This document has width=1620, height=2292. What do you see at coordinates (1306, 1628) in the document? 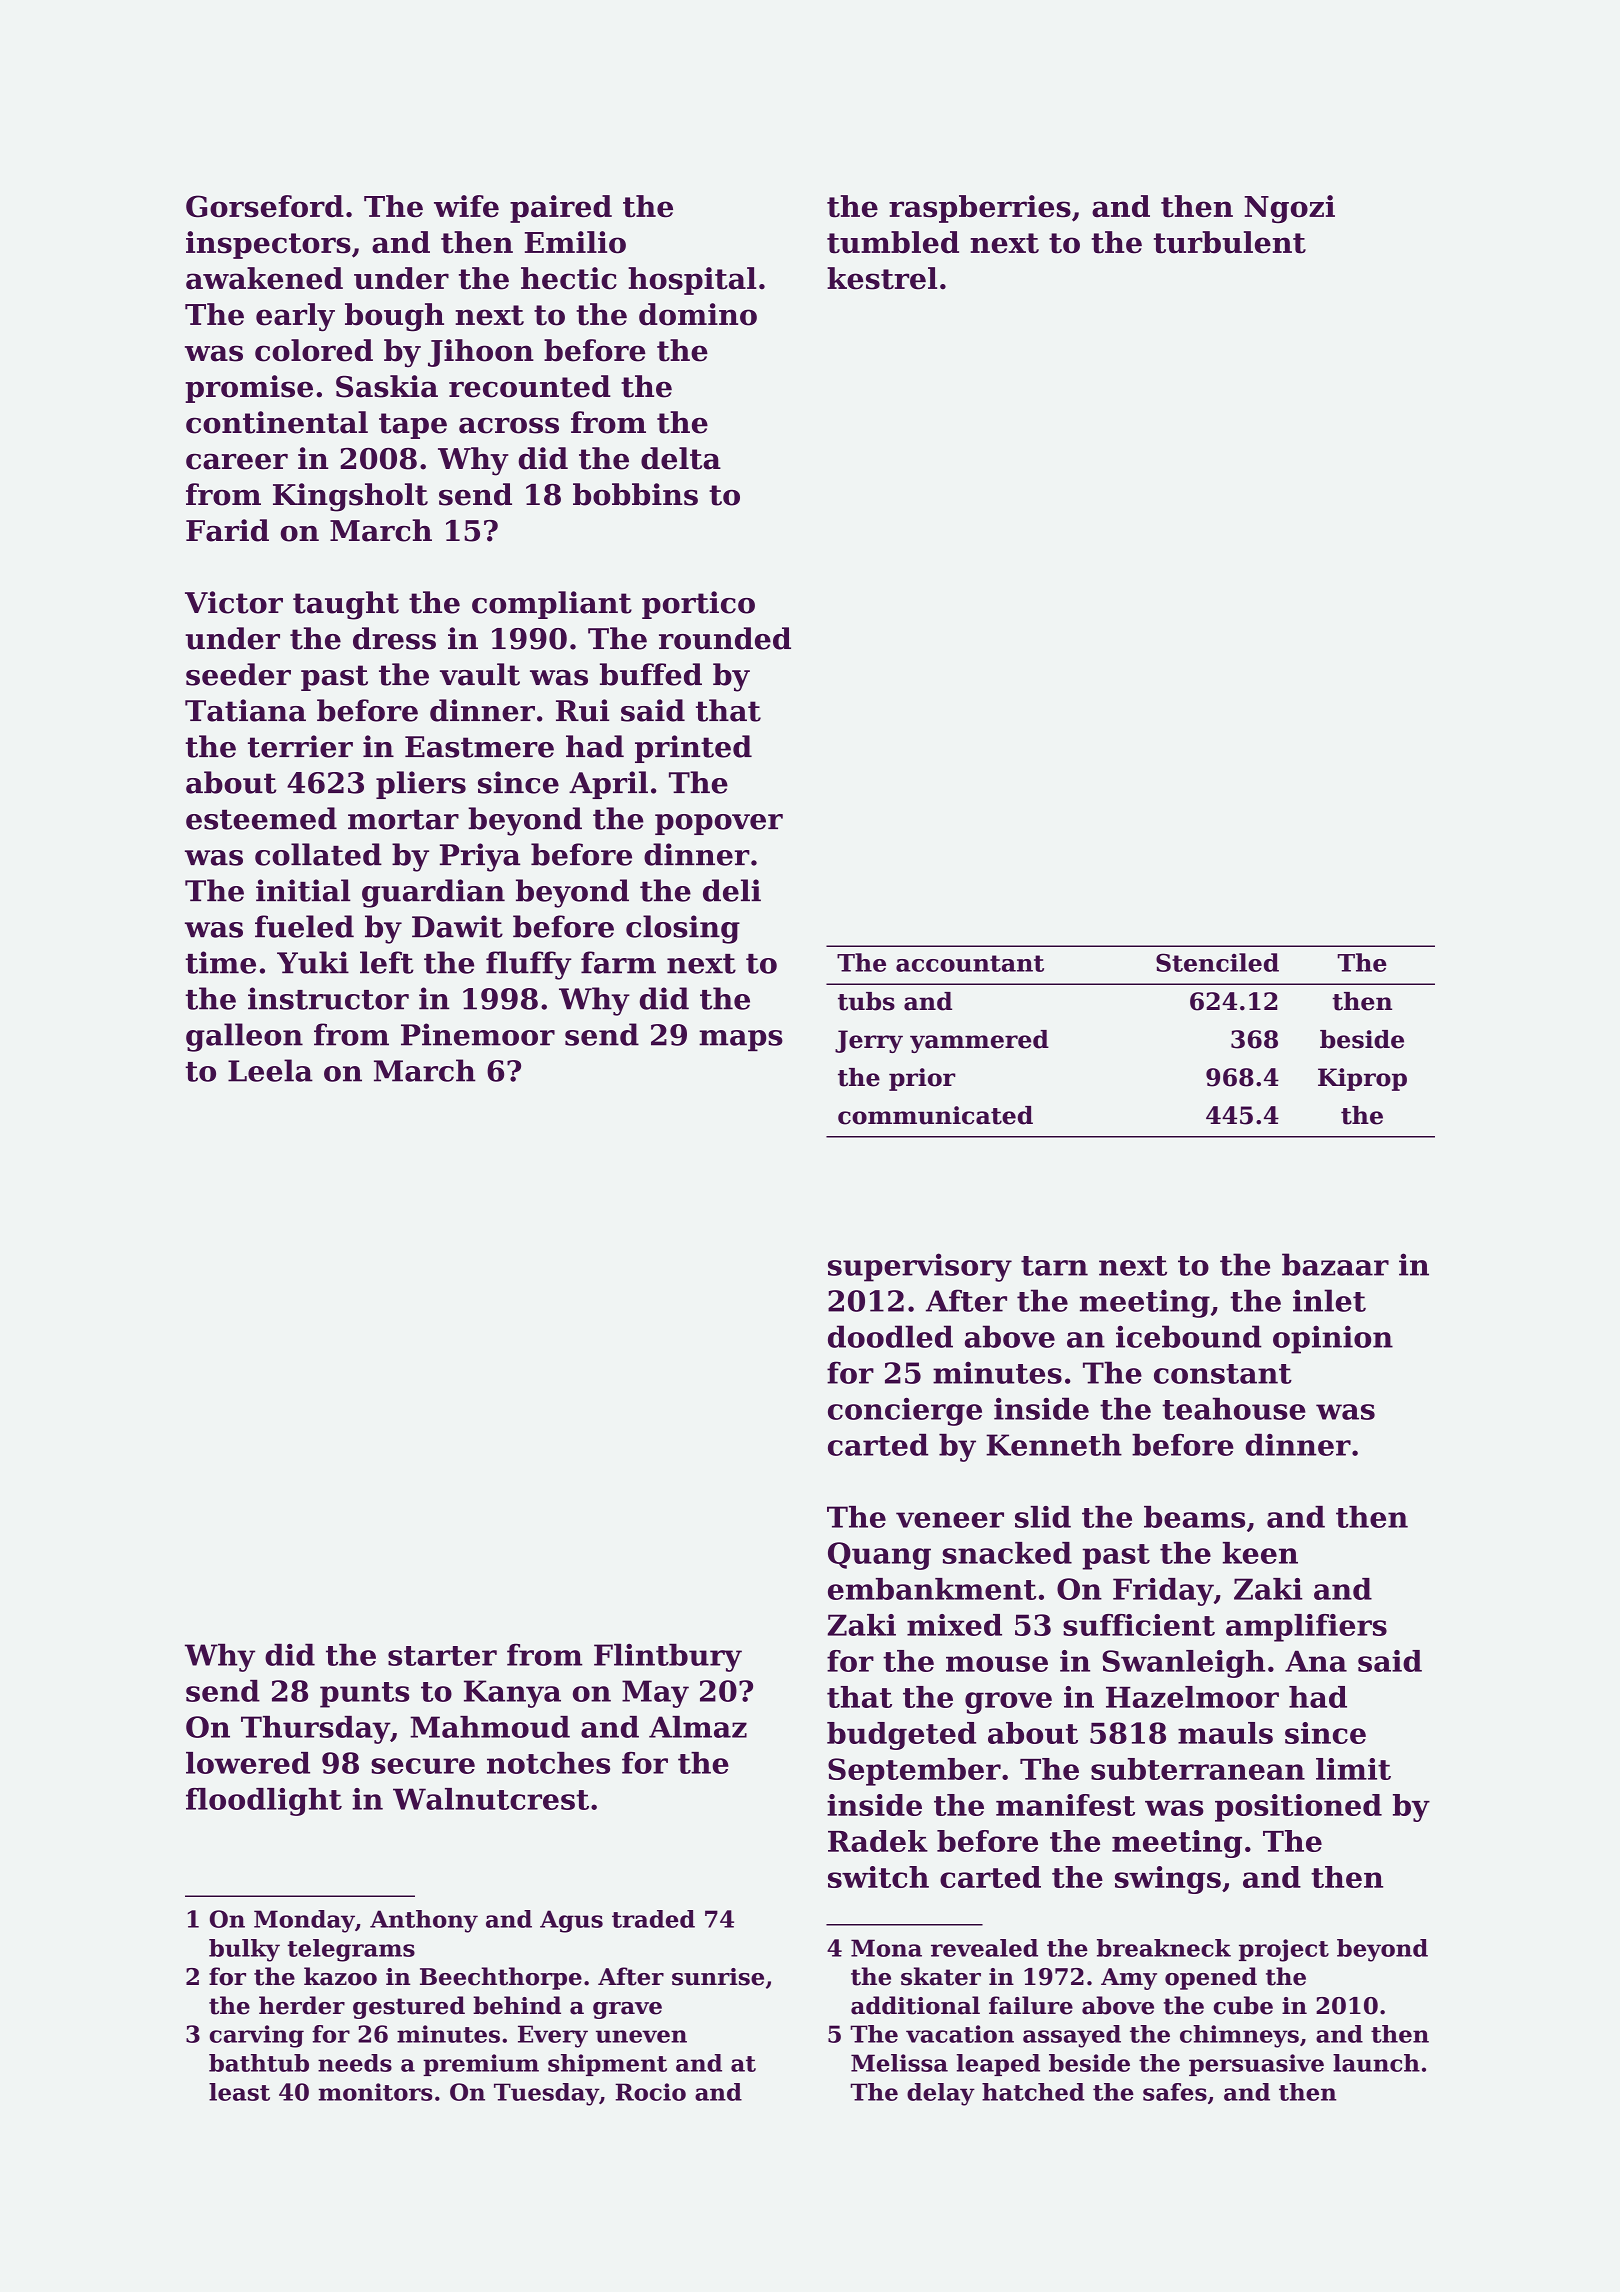
I see `amplifiers` at bounding box center [1306, 1628].
